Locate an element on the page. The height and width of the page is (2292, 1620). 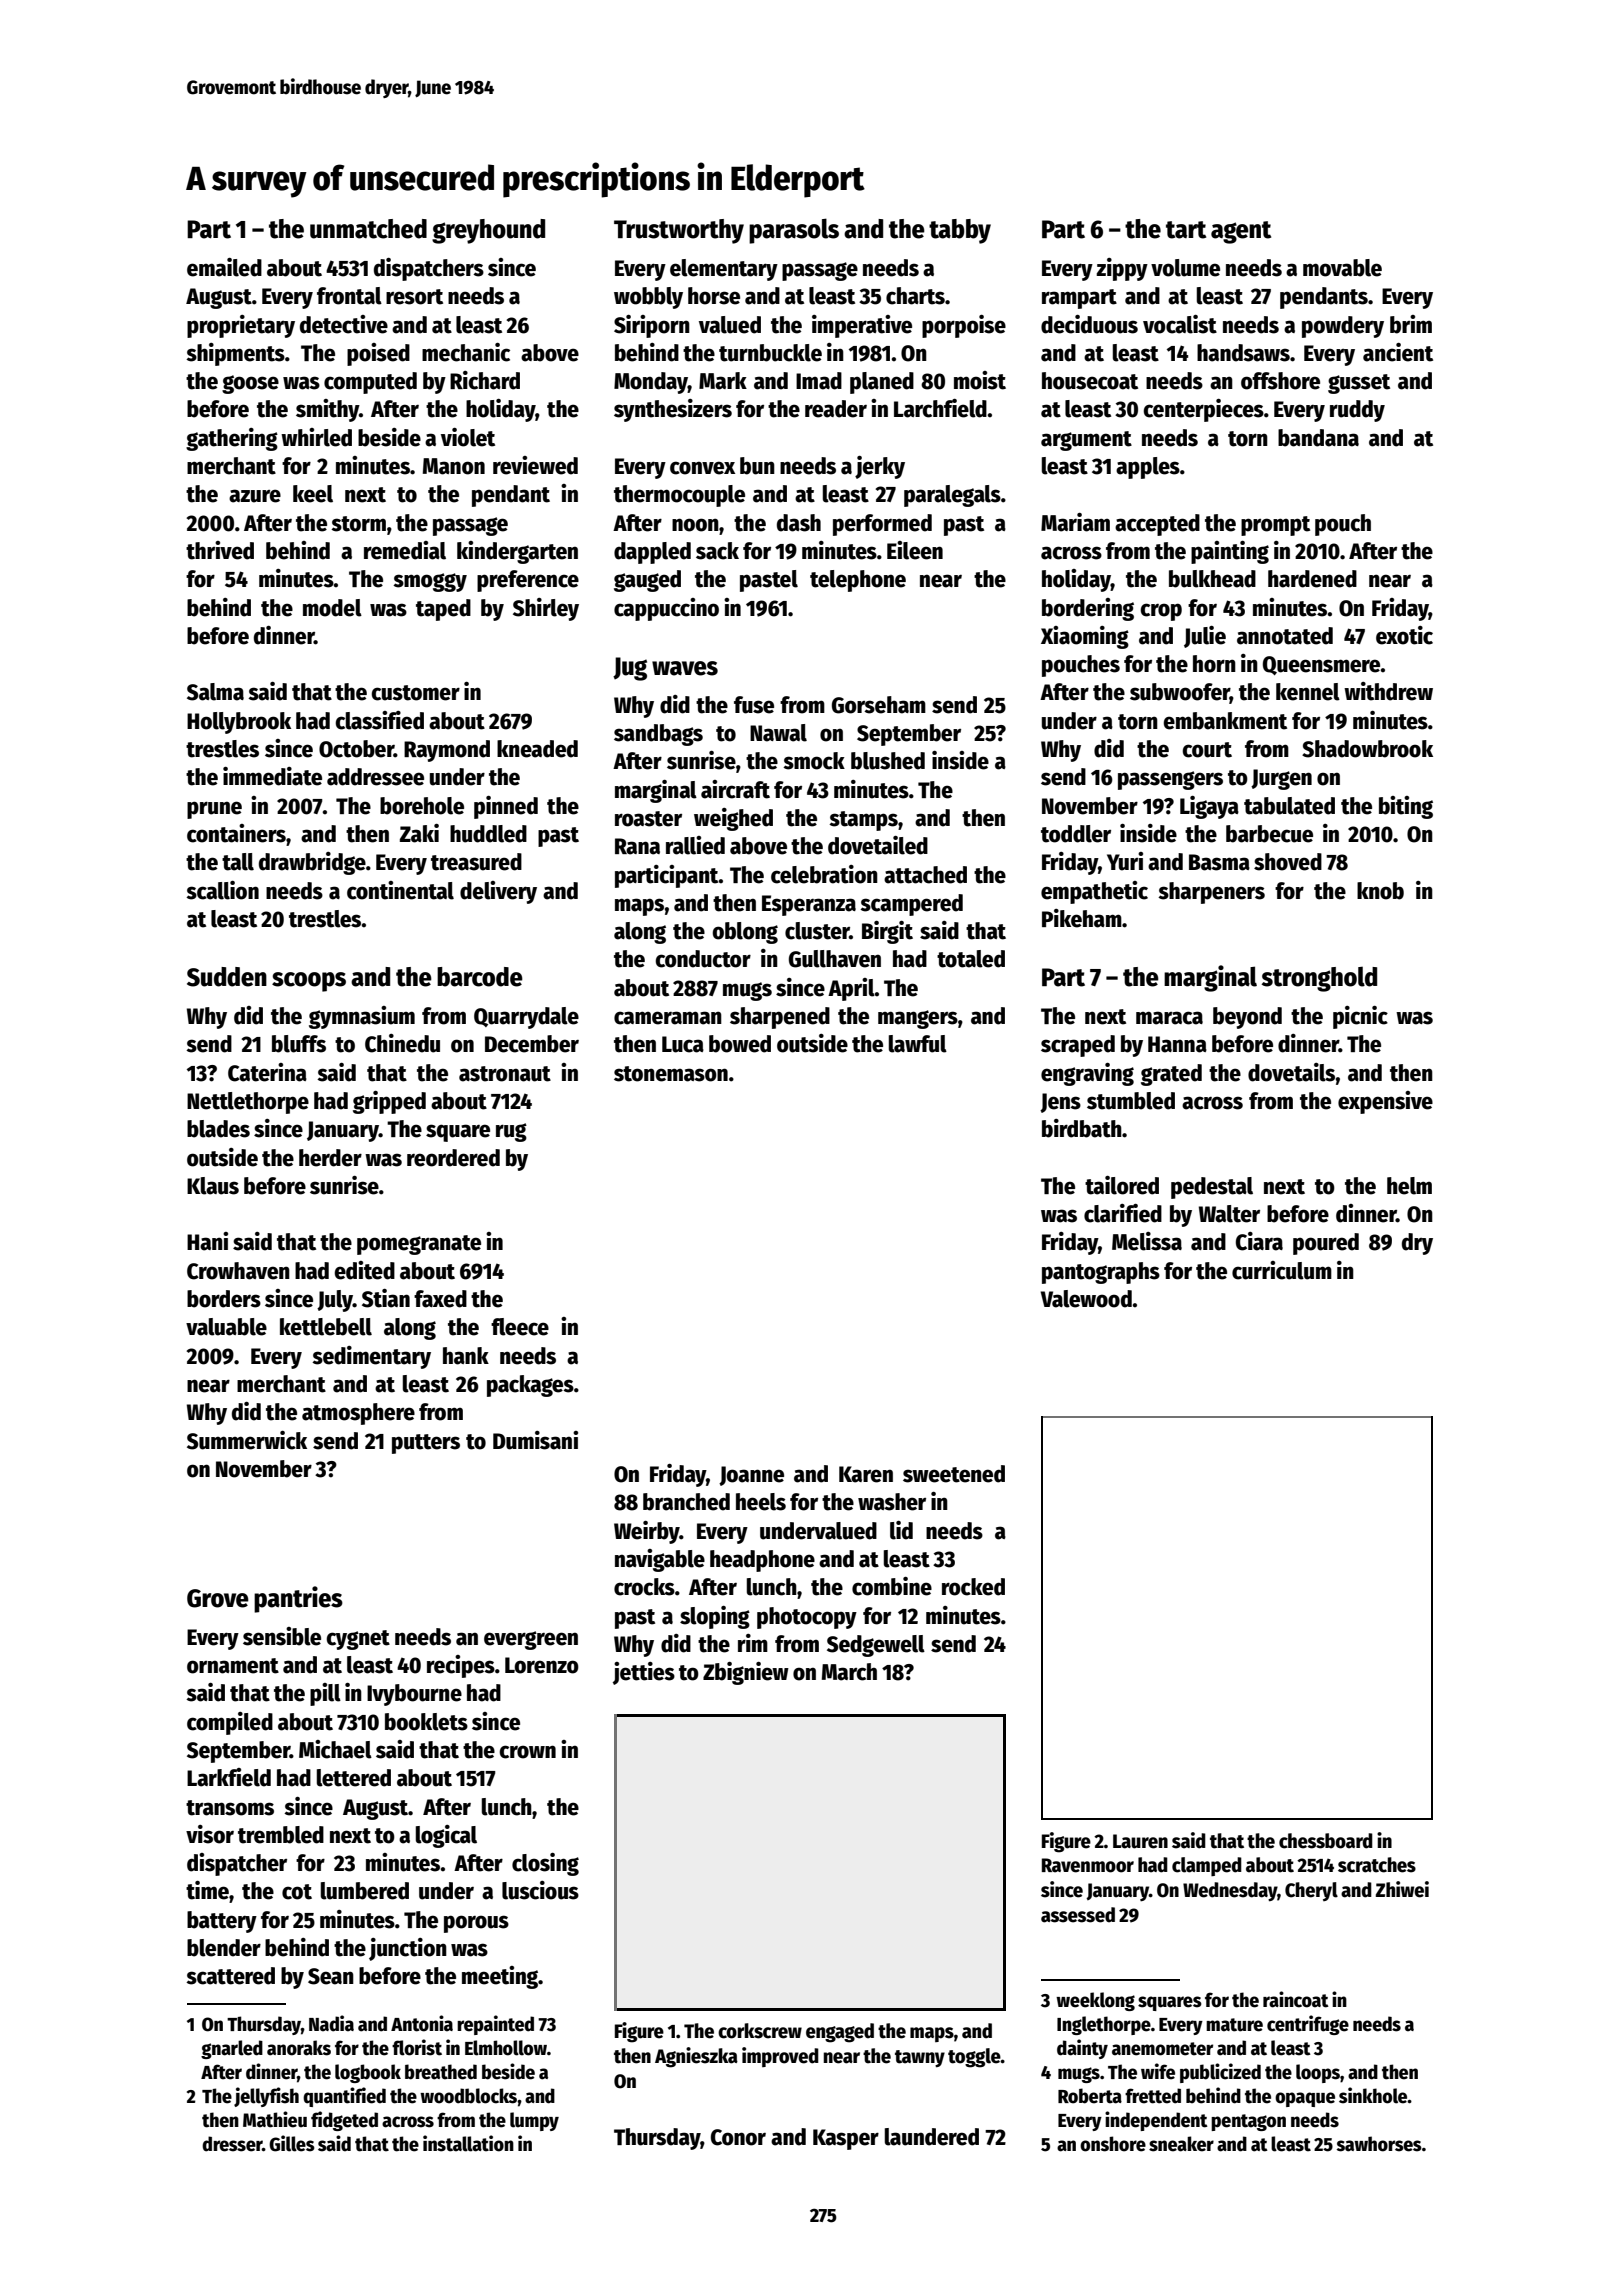
gnarled is located at coordinates (232, 2049).
